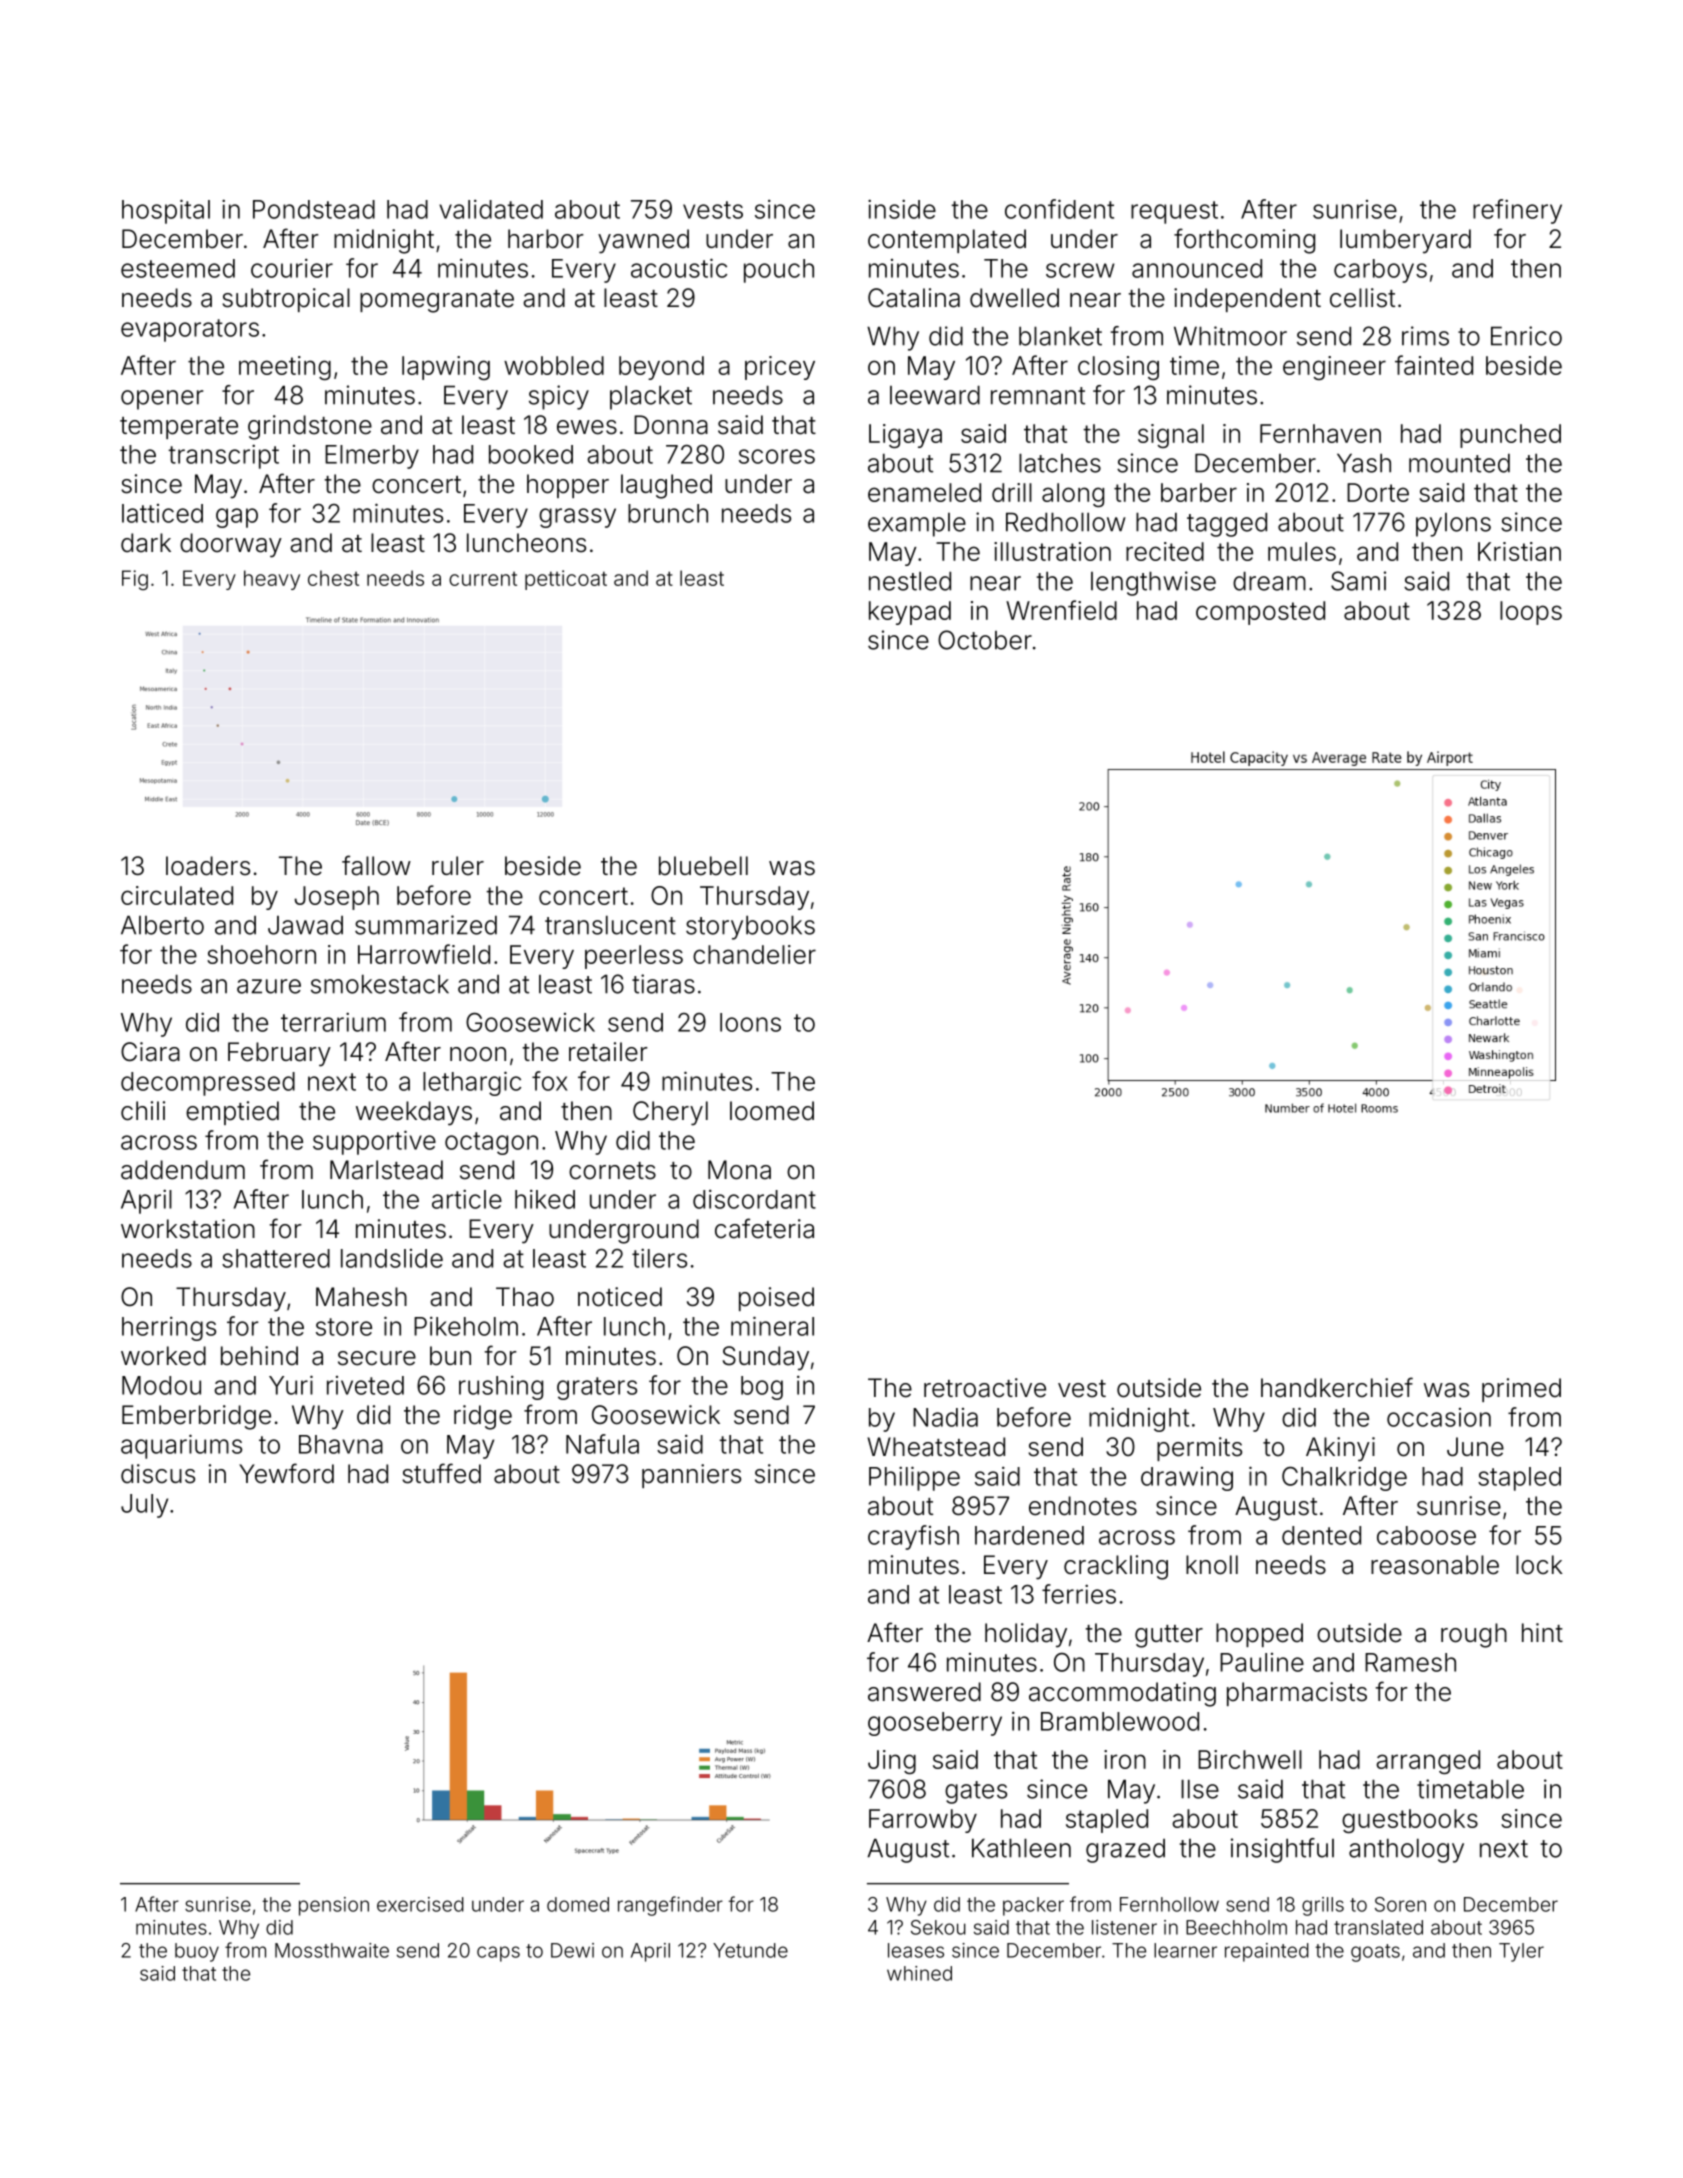  Describe the element at coordinates (272, 580) in the screenshot. I see `heavy` at that location.
